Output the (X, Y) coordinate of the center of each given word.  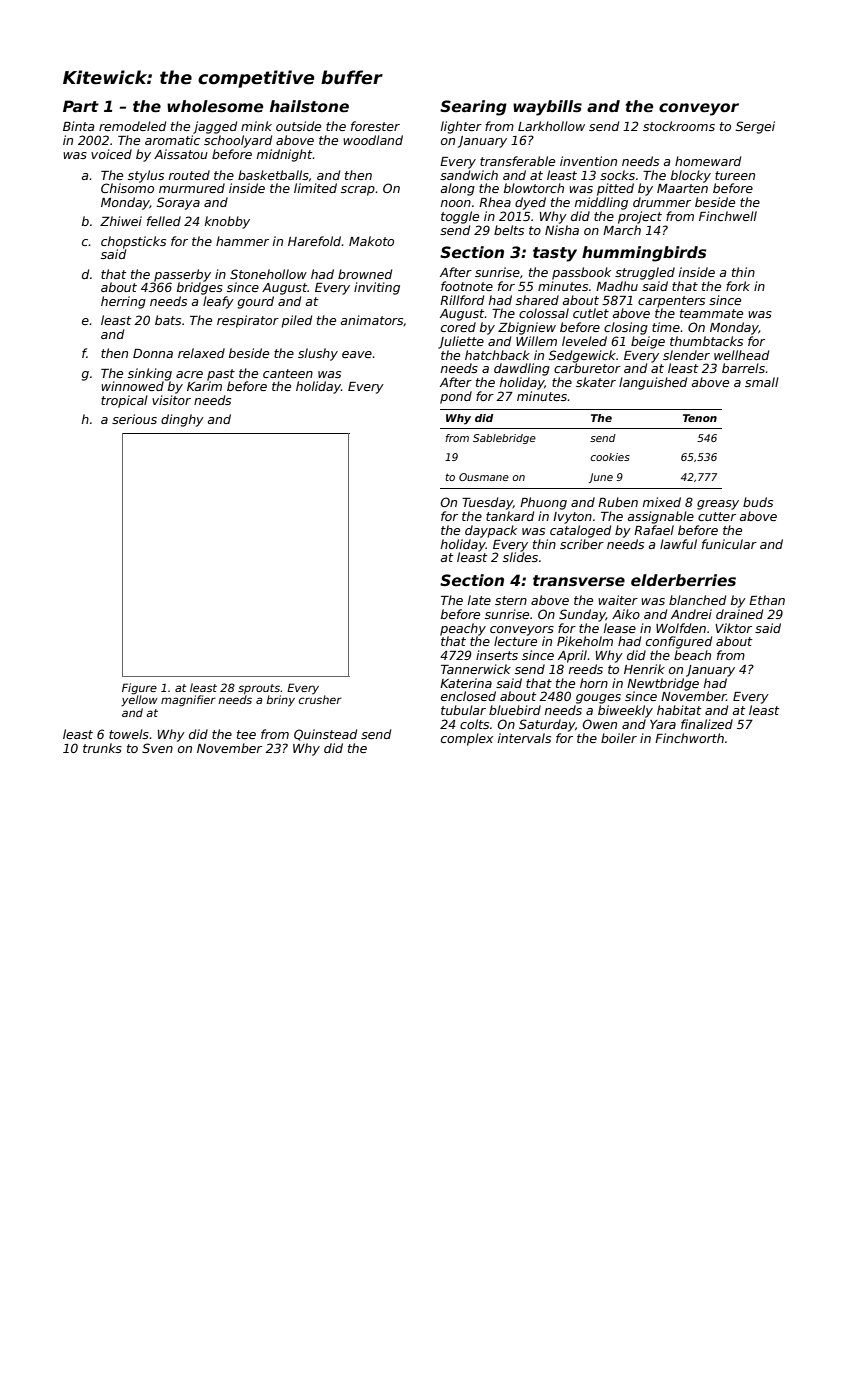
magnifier (188, 701)
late (479, 600)
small (762, 382)
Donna (153, 353)
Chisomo (127, 188)
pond (456, 397)
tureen (735, 175)
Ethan (767, 600)
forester (375, 126)
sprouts (259, 689)
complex (467, 739)
